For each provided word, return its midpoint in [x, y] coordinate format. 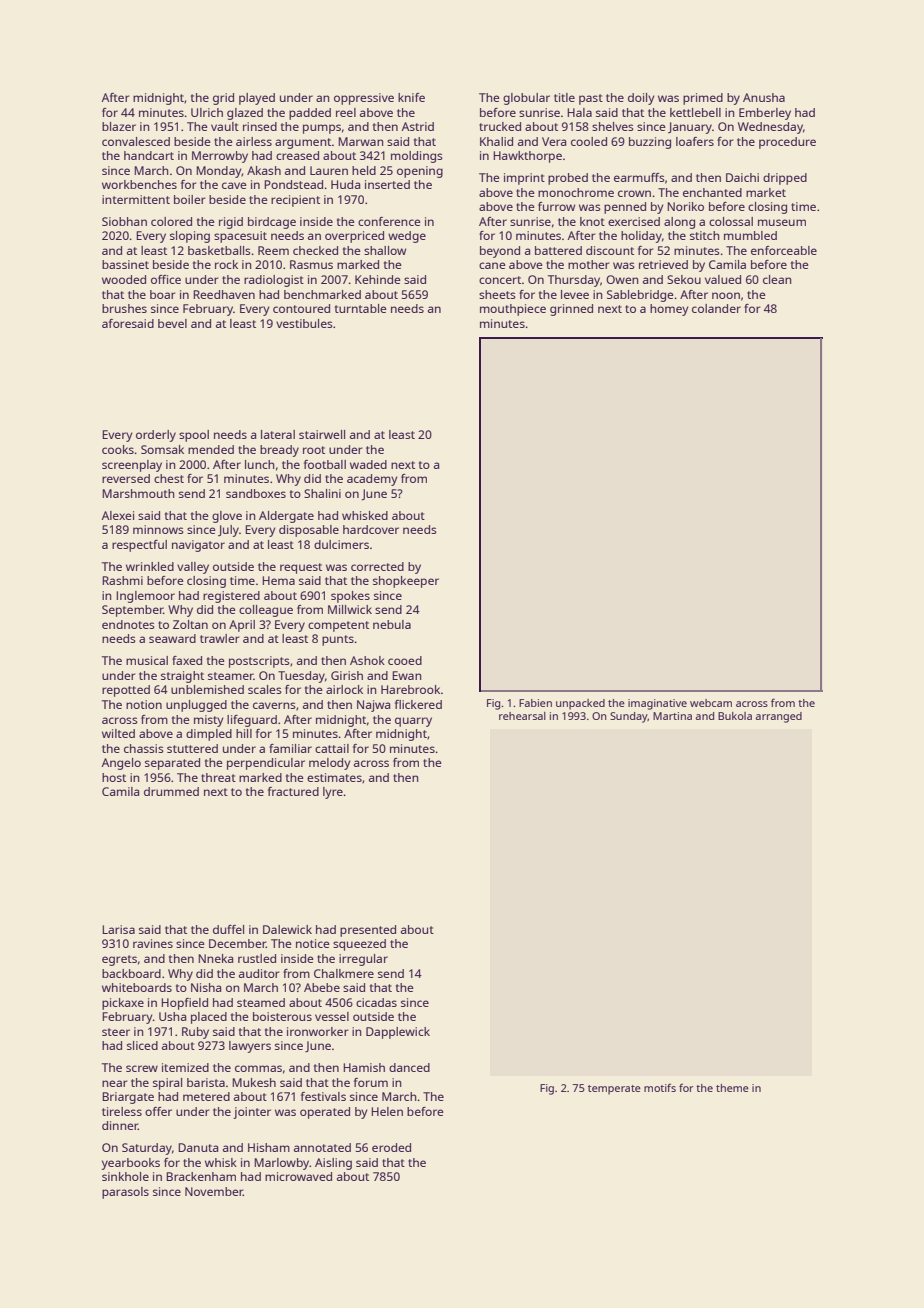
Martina [672, 716]
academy [372, 480]
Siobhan [124, 221]
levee [575, 294]
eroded [391, 1147]
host [114, 777]
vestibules [304, 323]
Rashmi [122, 580]
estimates [334, 777]
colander [716, 308]
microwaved [298, 1176]
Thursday [574, 281]
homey [669, 310]
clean [777, 279]
